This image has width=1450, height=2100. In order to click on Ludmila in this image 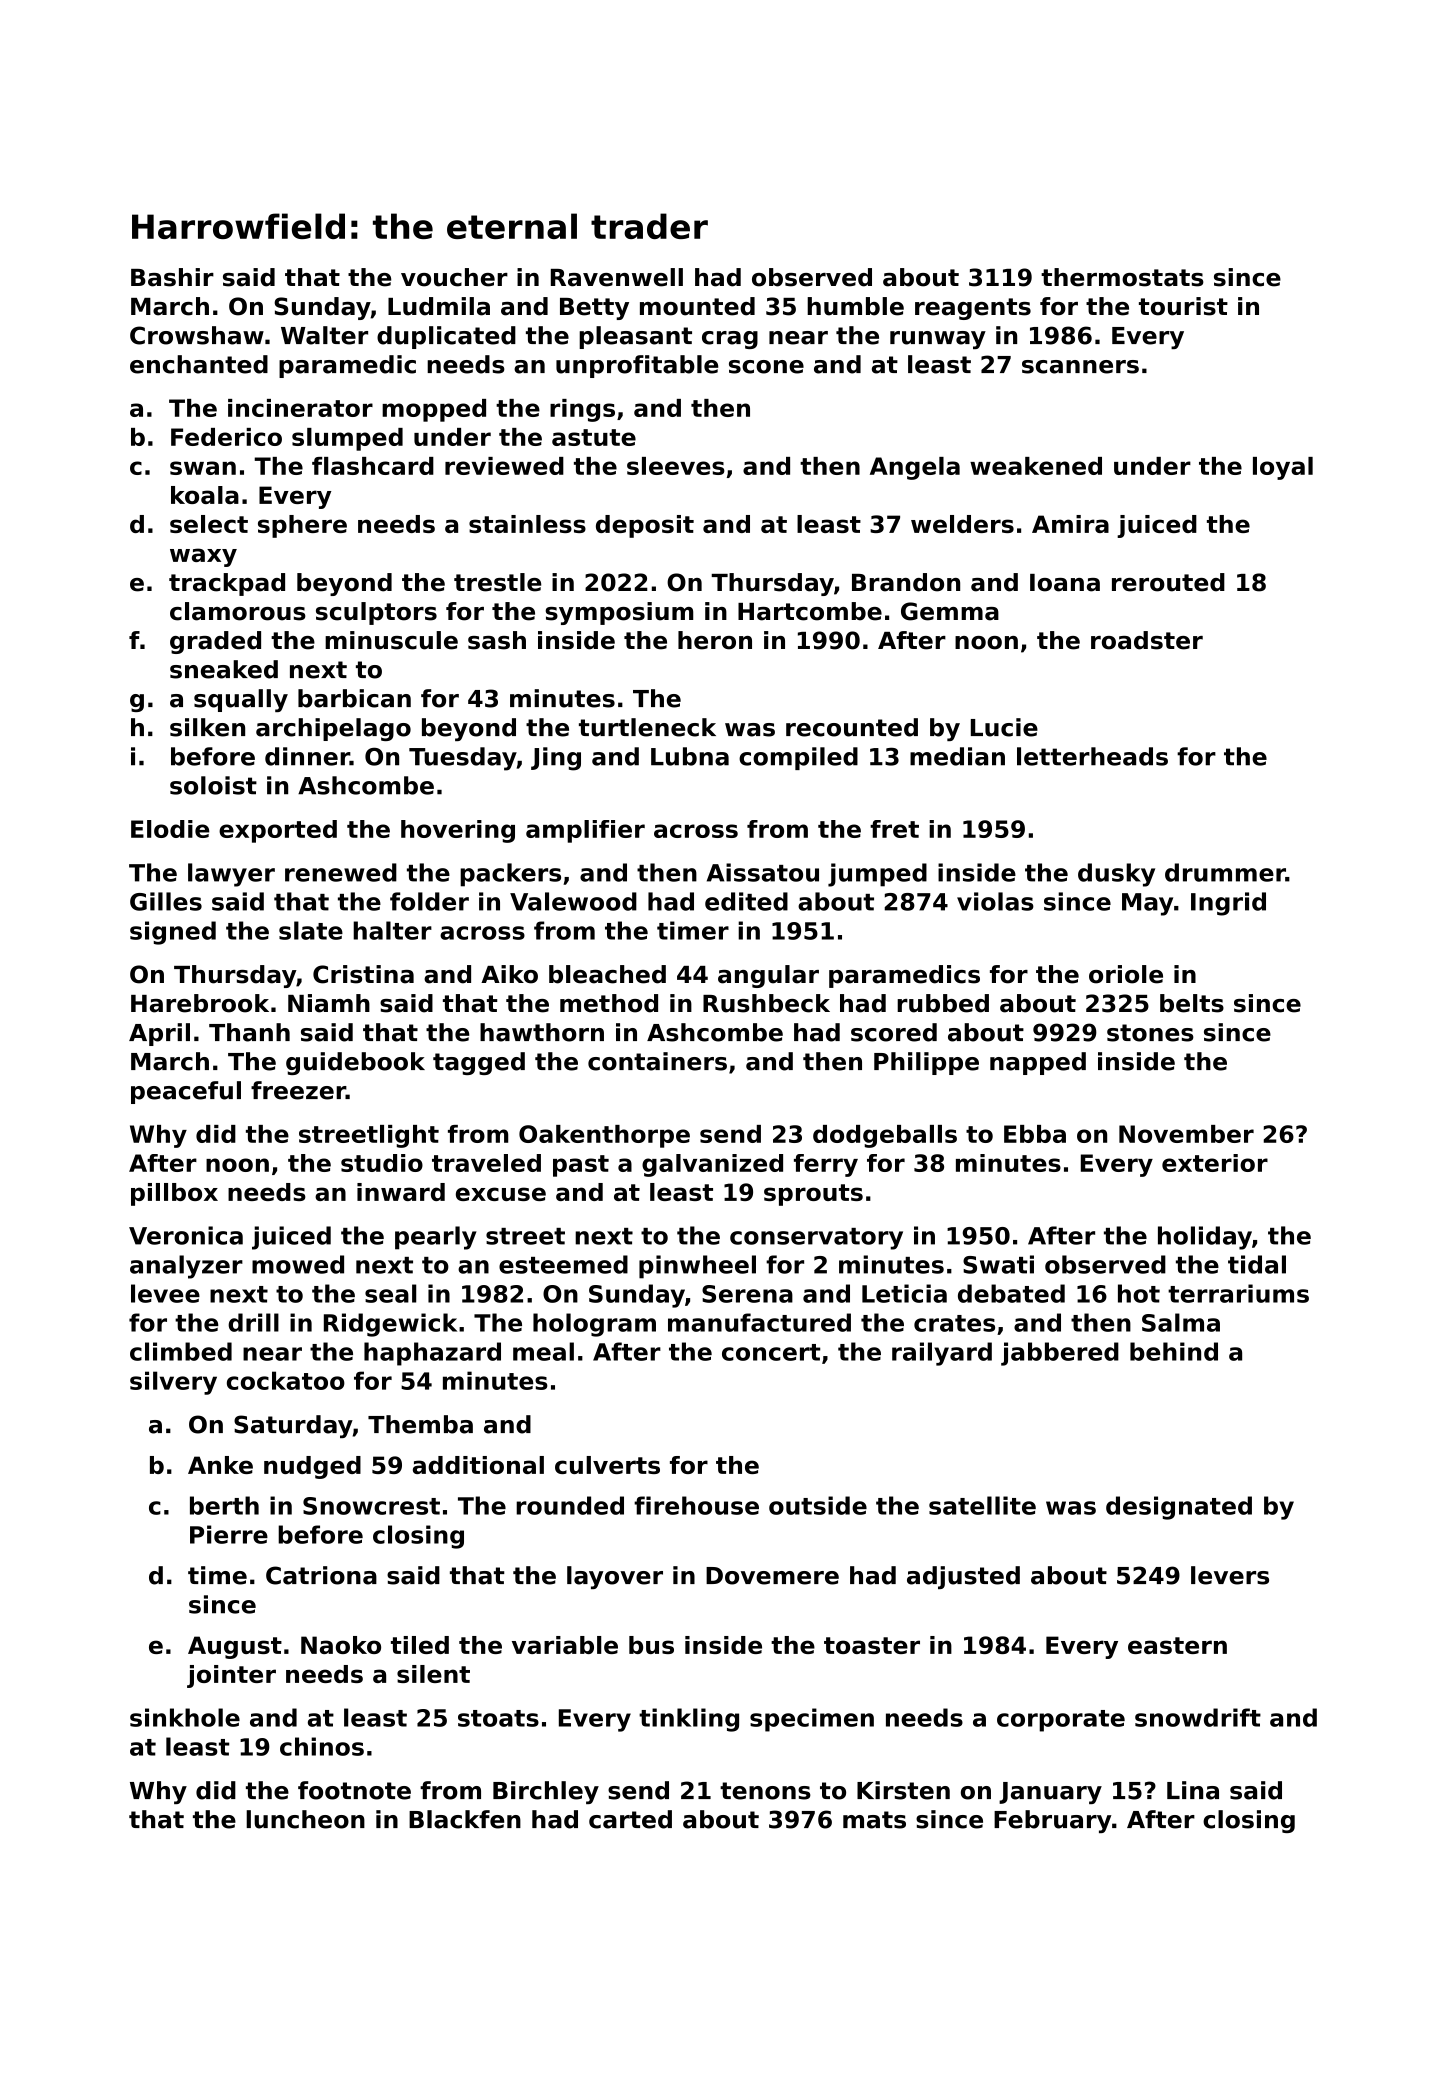, I will do `click(439, 306)`.
